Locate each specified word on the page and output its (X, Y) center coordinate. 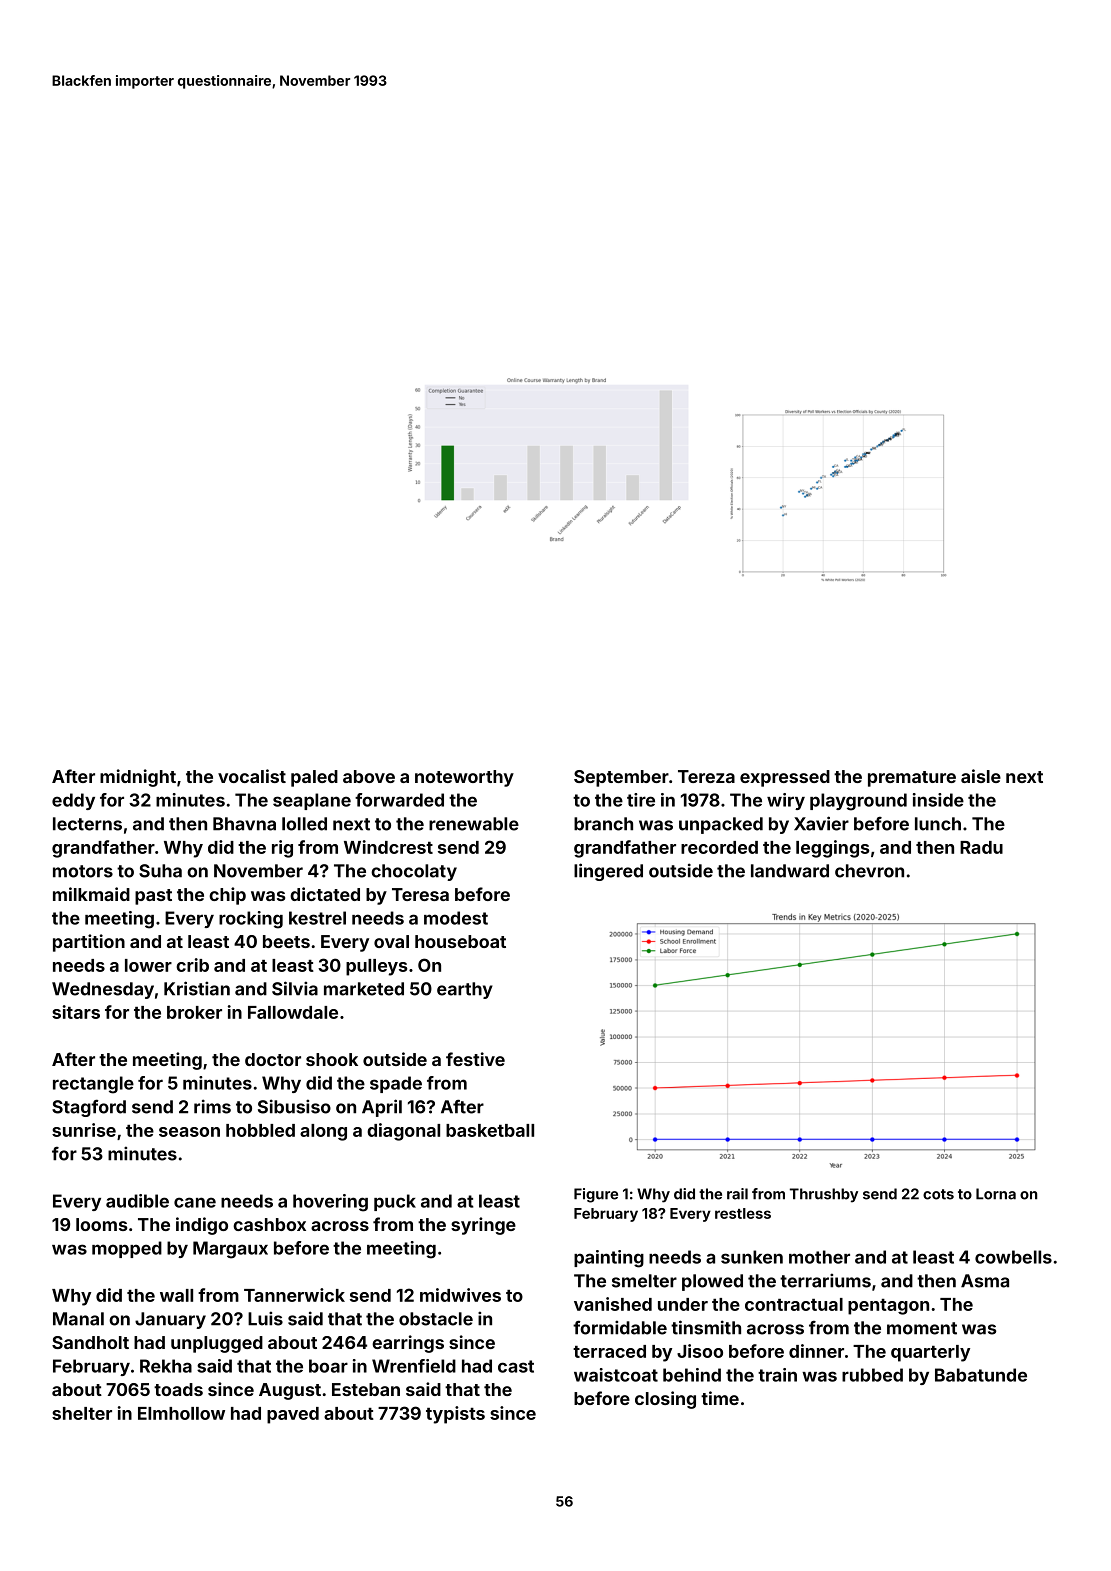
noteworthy (464, 778)
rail (737, 1194)
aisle (981, 776)
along (323, 1132)
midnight (138, 778)
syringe (483, 1226)
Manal (78, 1319)
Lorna (996, 1194)
